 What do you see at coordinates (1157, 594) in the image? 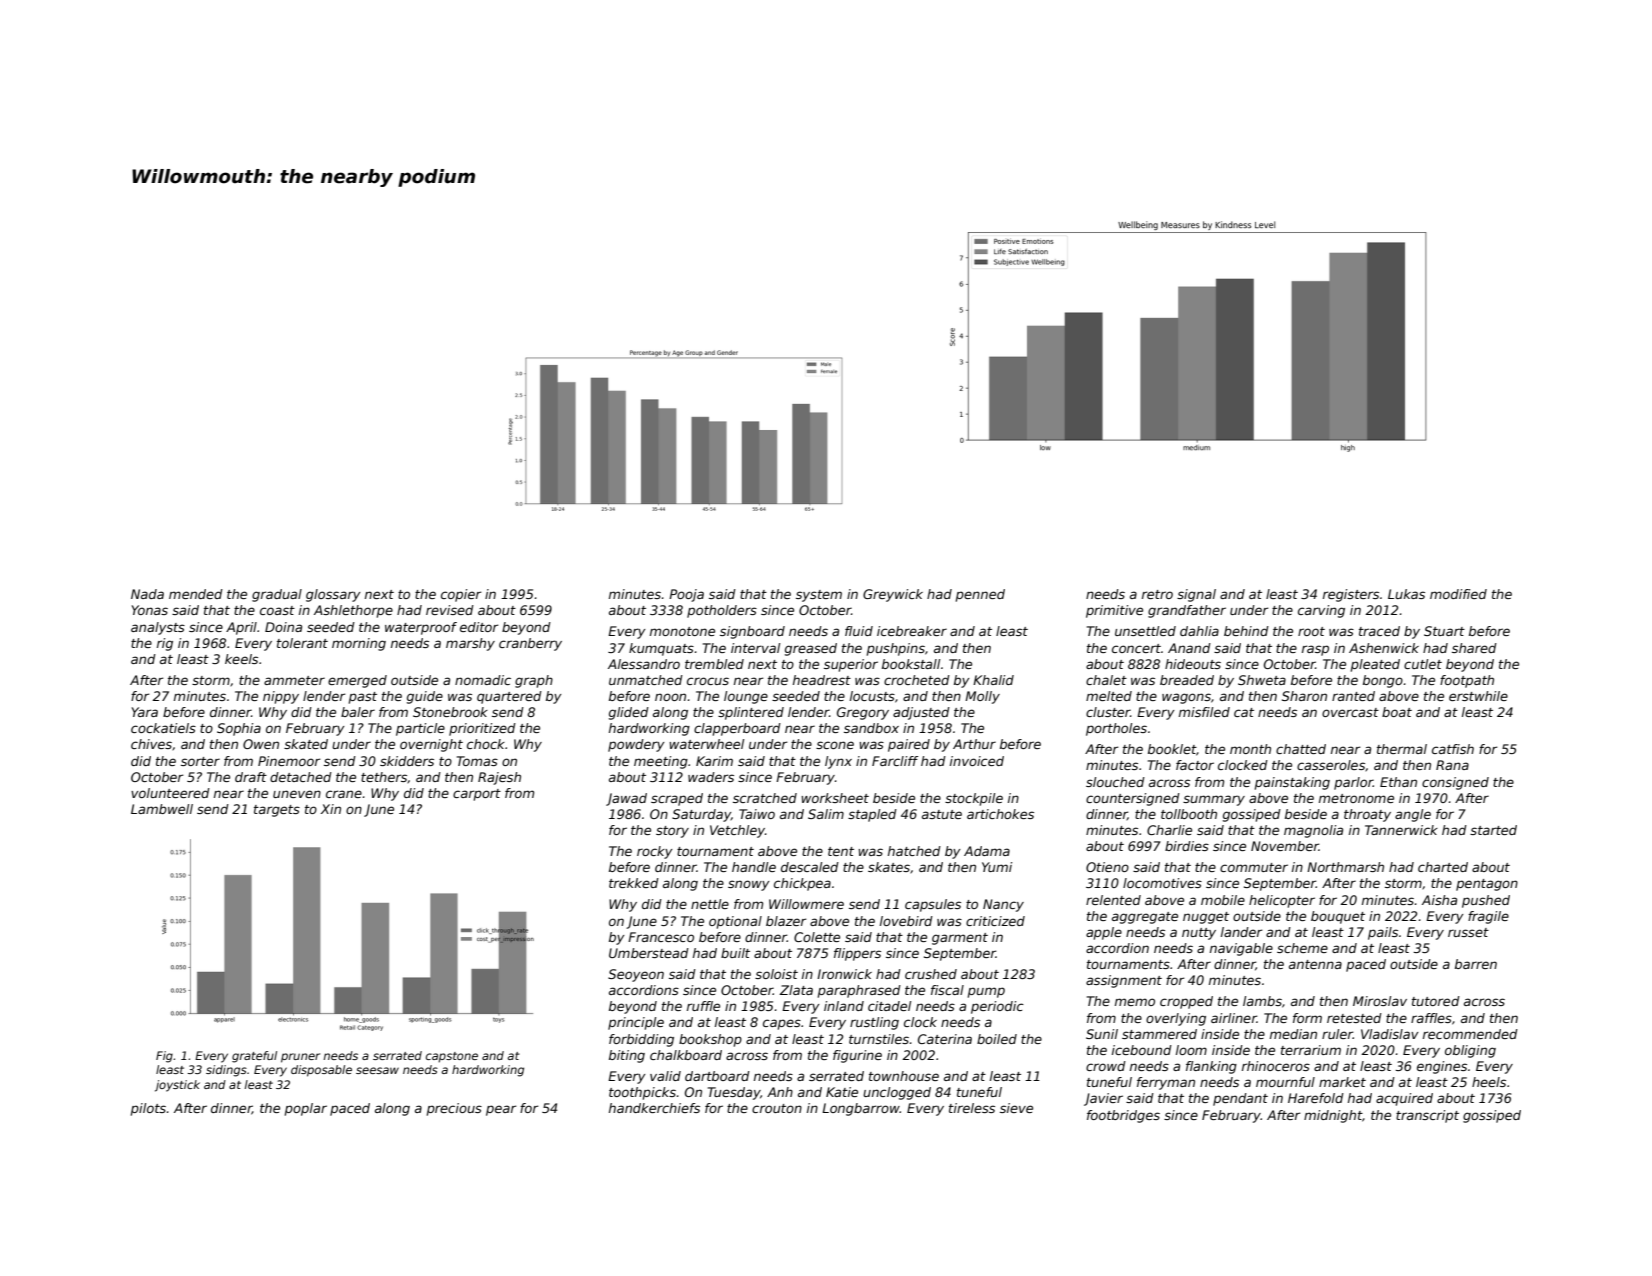
I see `retro` at bounding box center [1157, 594].
